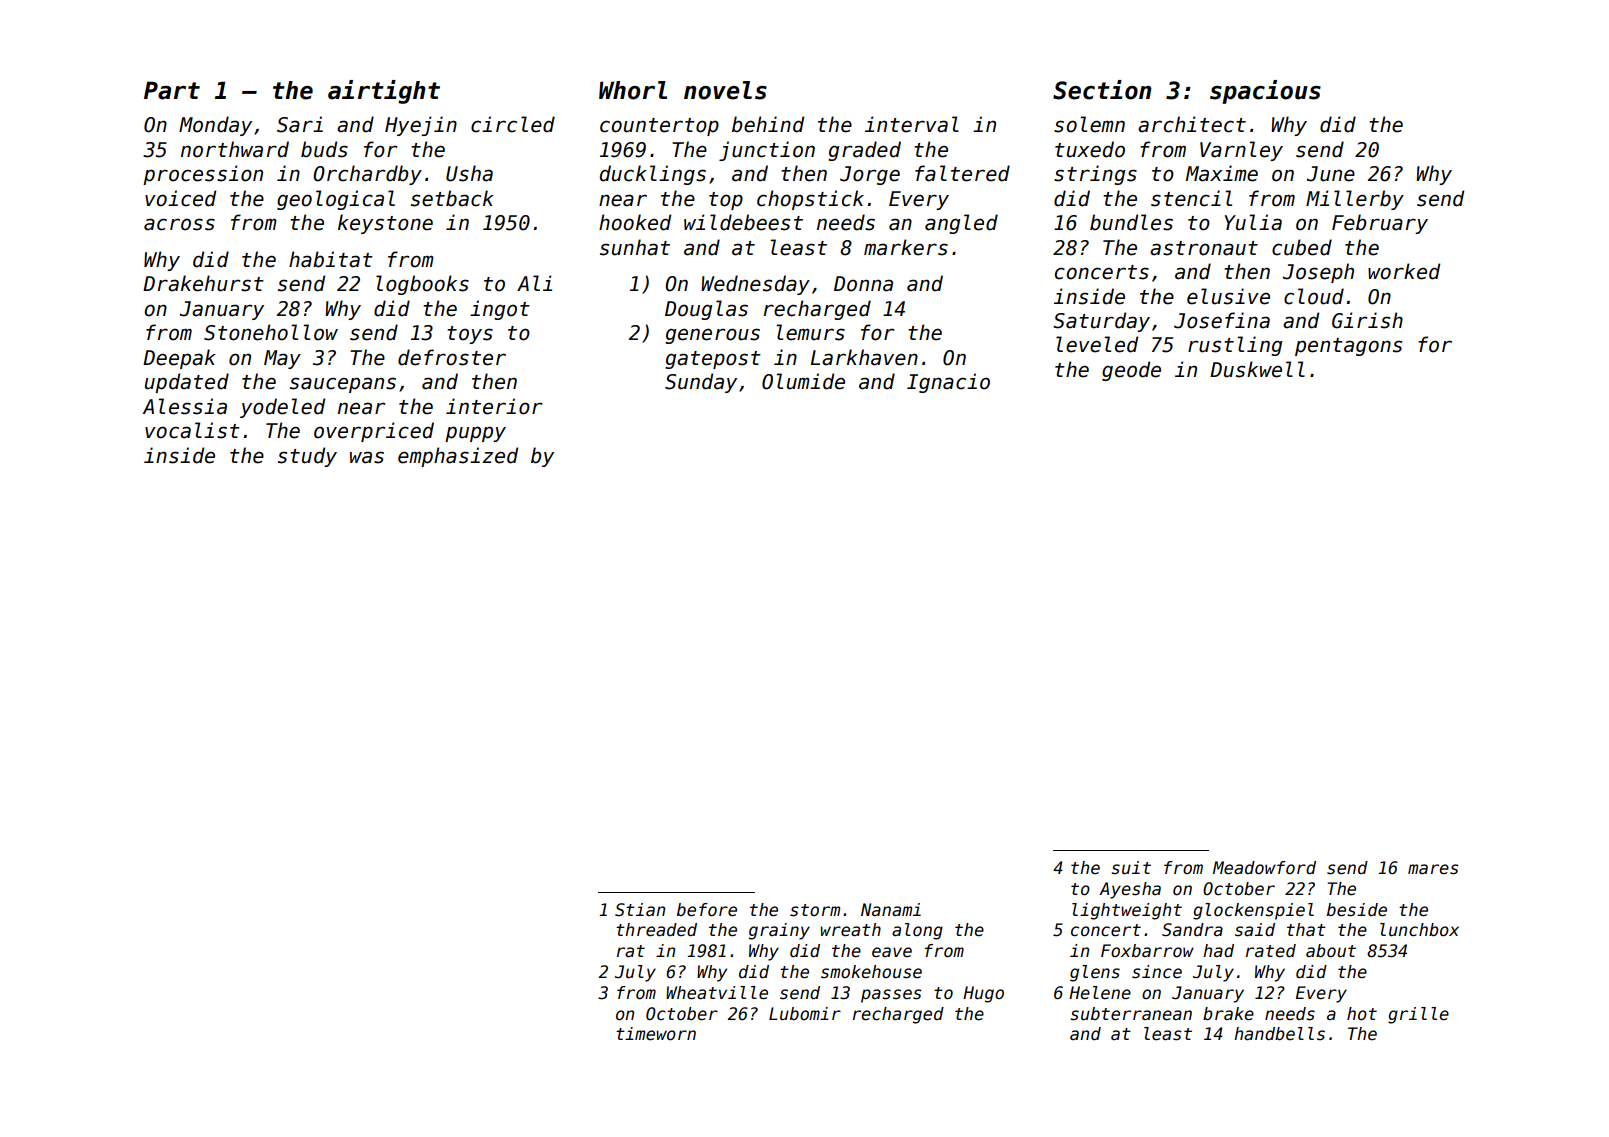 The image size is (1609, 1137). I want to click on threaded, so click(656, 930).
